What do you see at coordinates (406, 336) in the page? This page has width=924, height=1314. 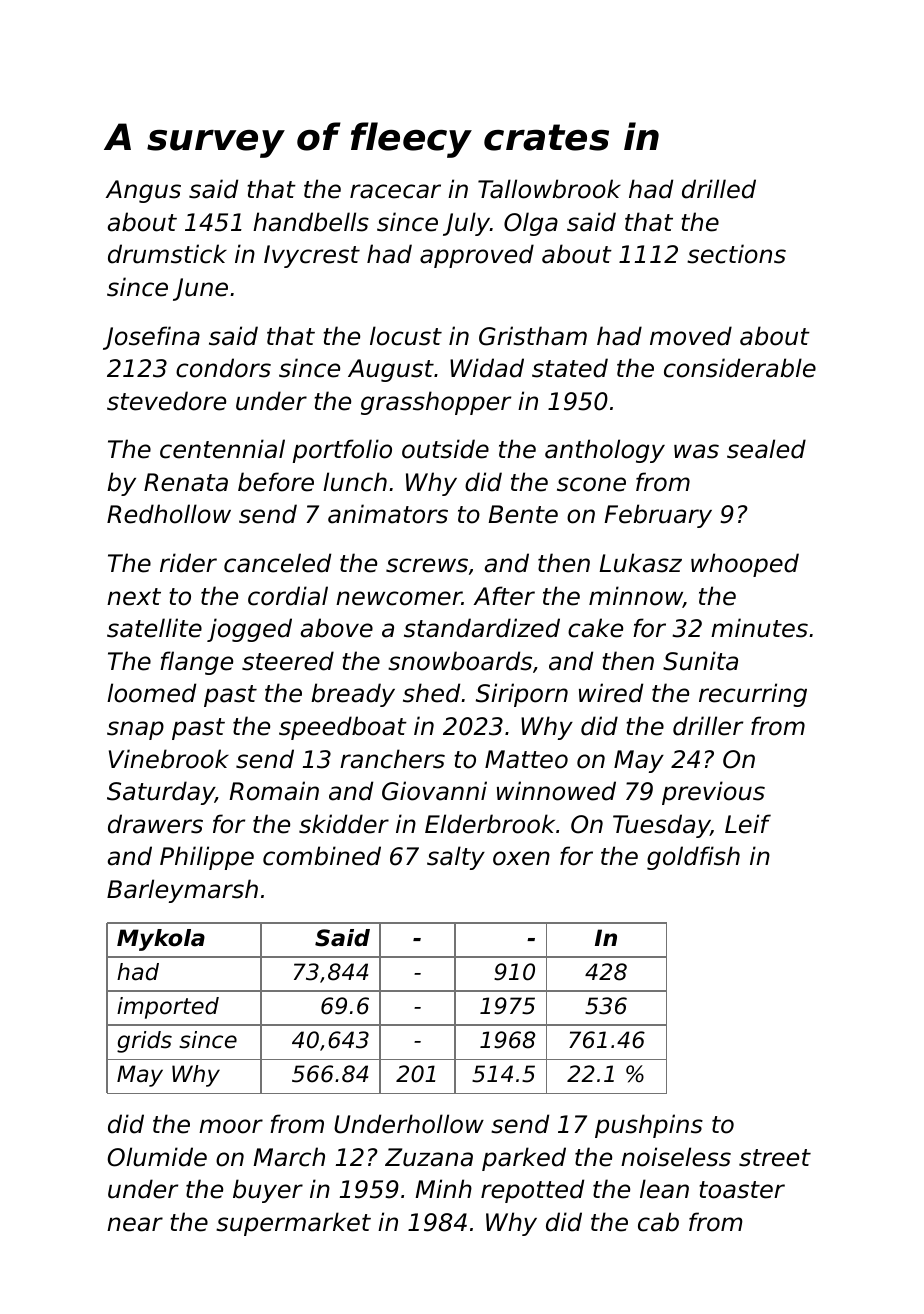 I see `locust` at bounding box center [406, 336].
